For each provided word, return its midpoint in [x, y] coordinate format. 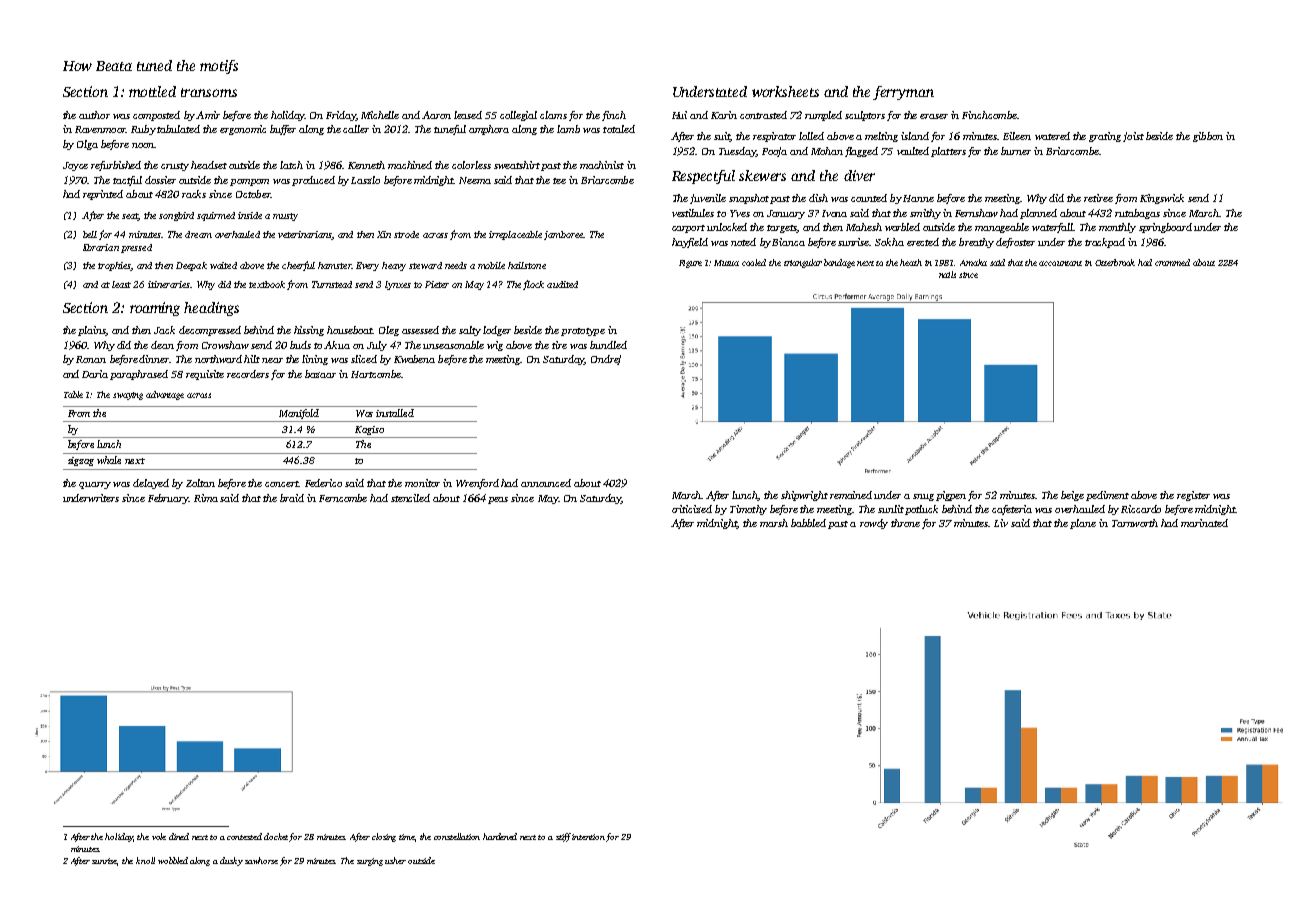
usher [395, 860]
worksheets [785, 91]
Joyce [75, 166]
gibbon [1208, 137]
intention [588, 837]
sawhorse [261, 860]
